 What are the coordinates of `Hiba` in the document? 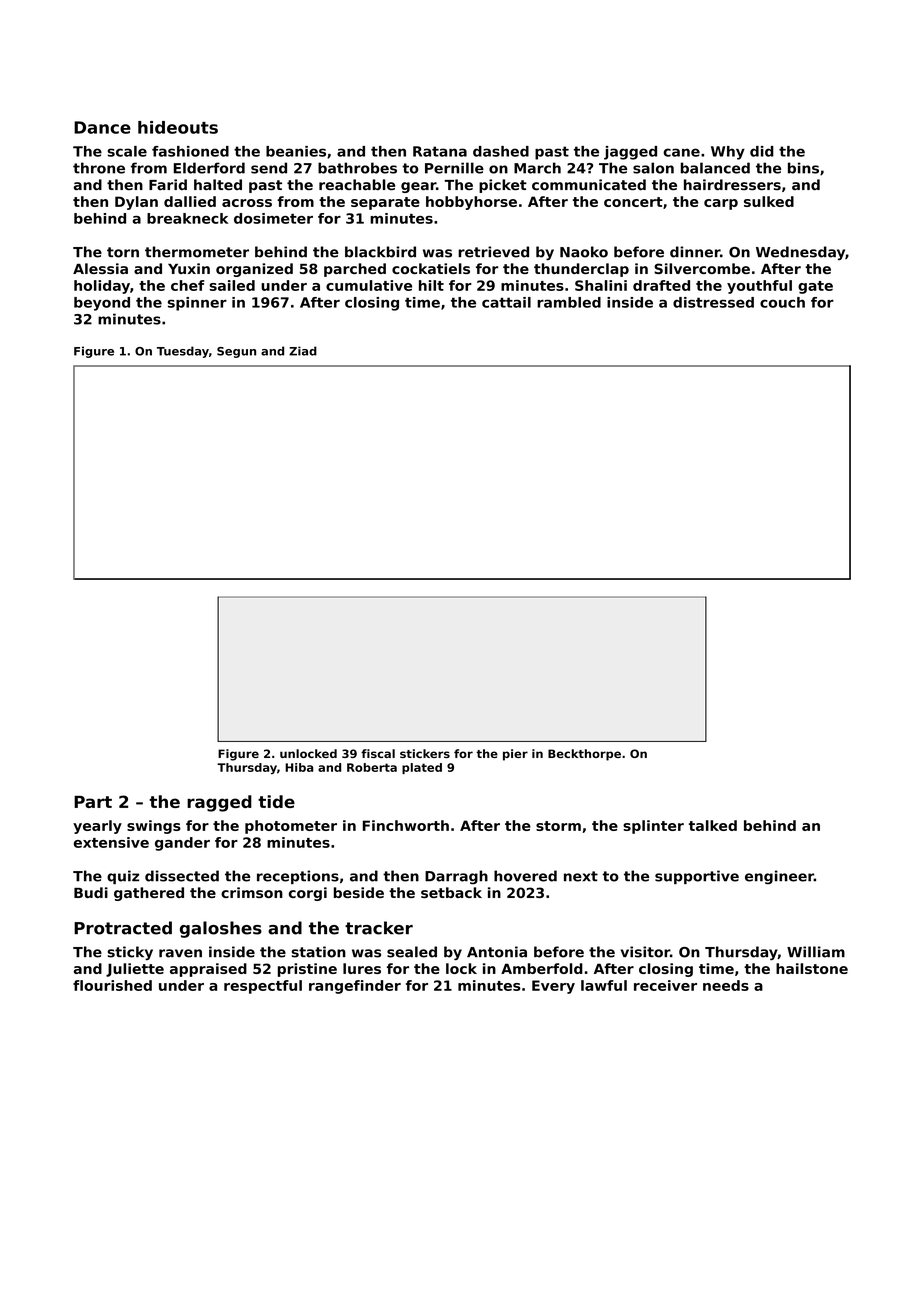 It's located at (299, 767).
